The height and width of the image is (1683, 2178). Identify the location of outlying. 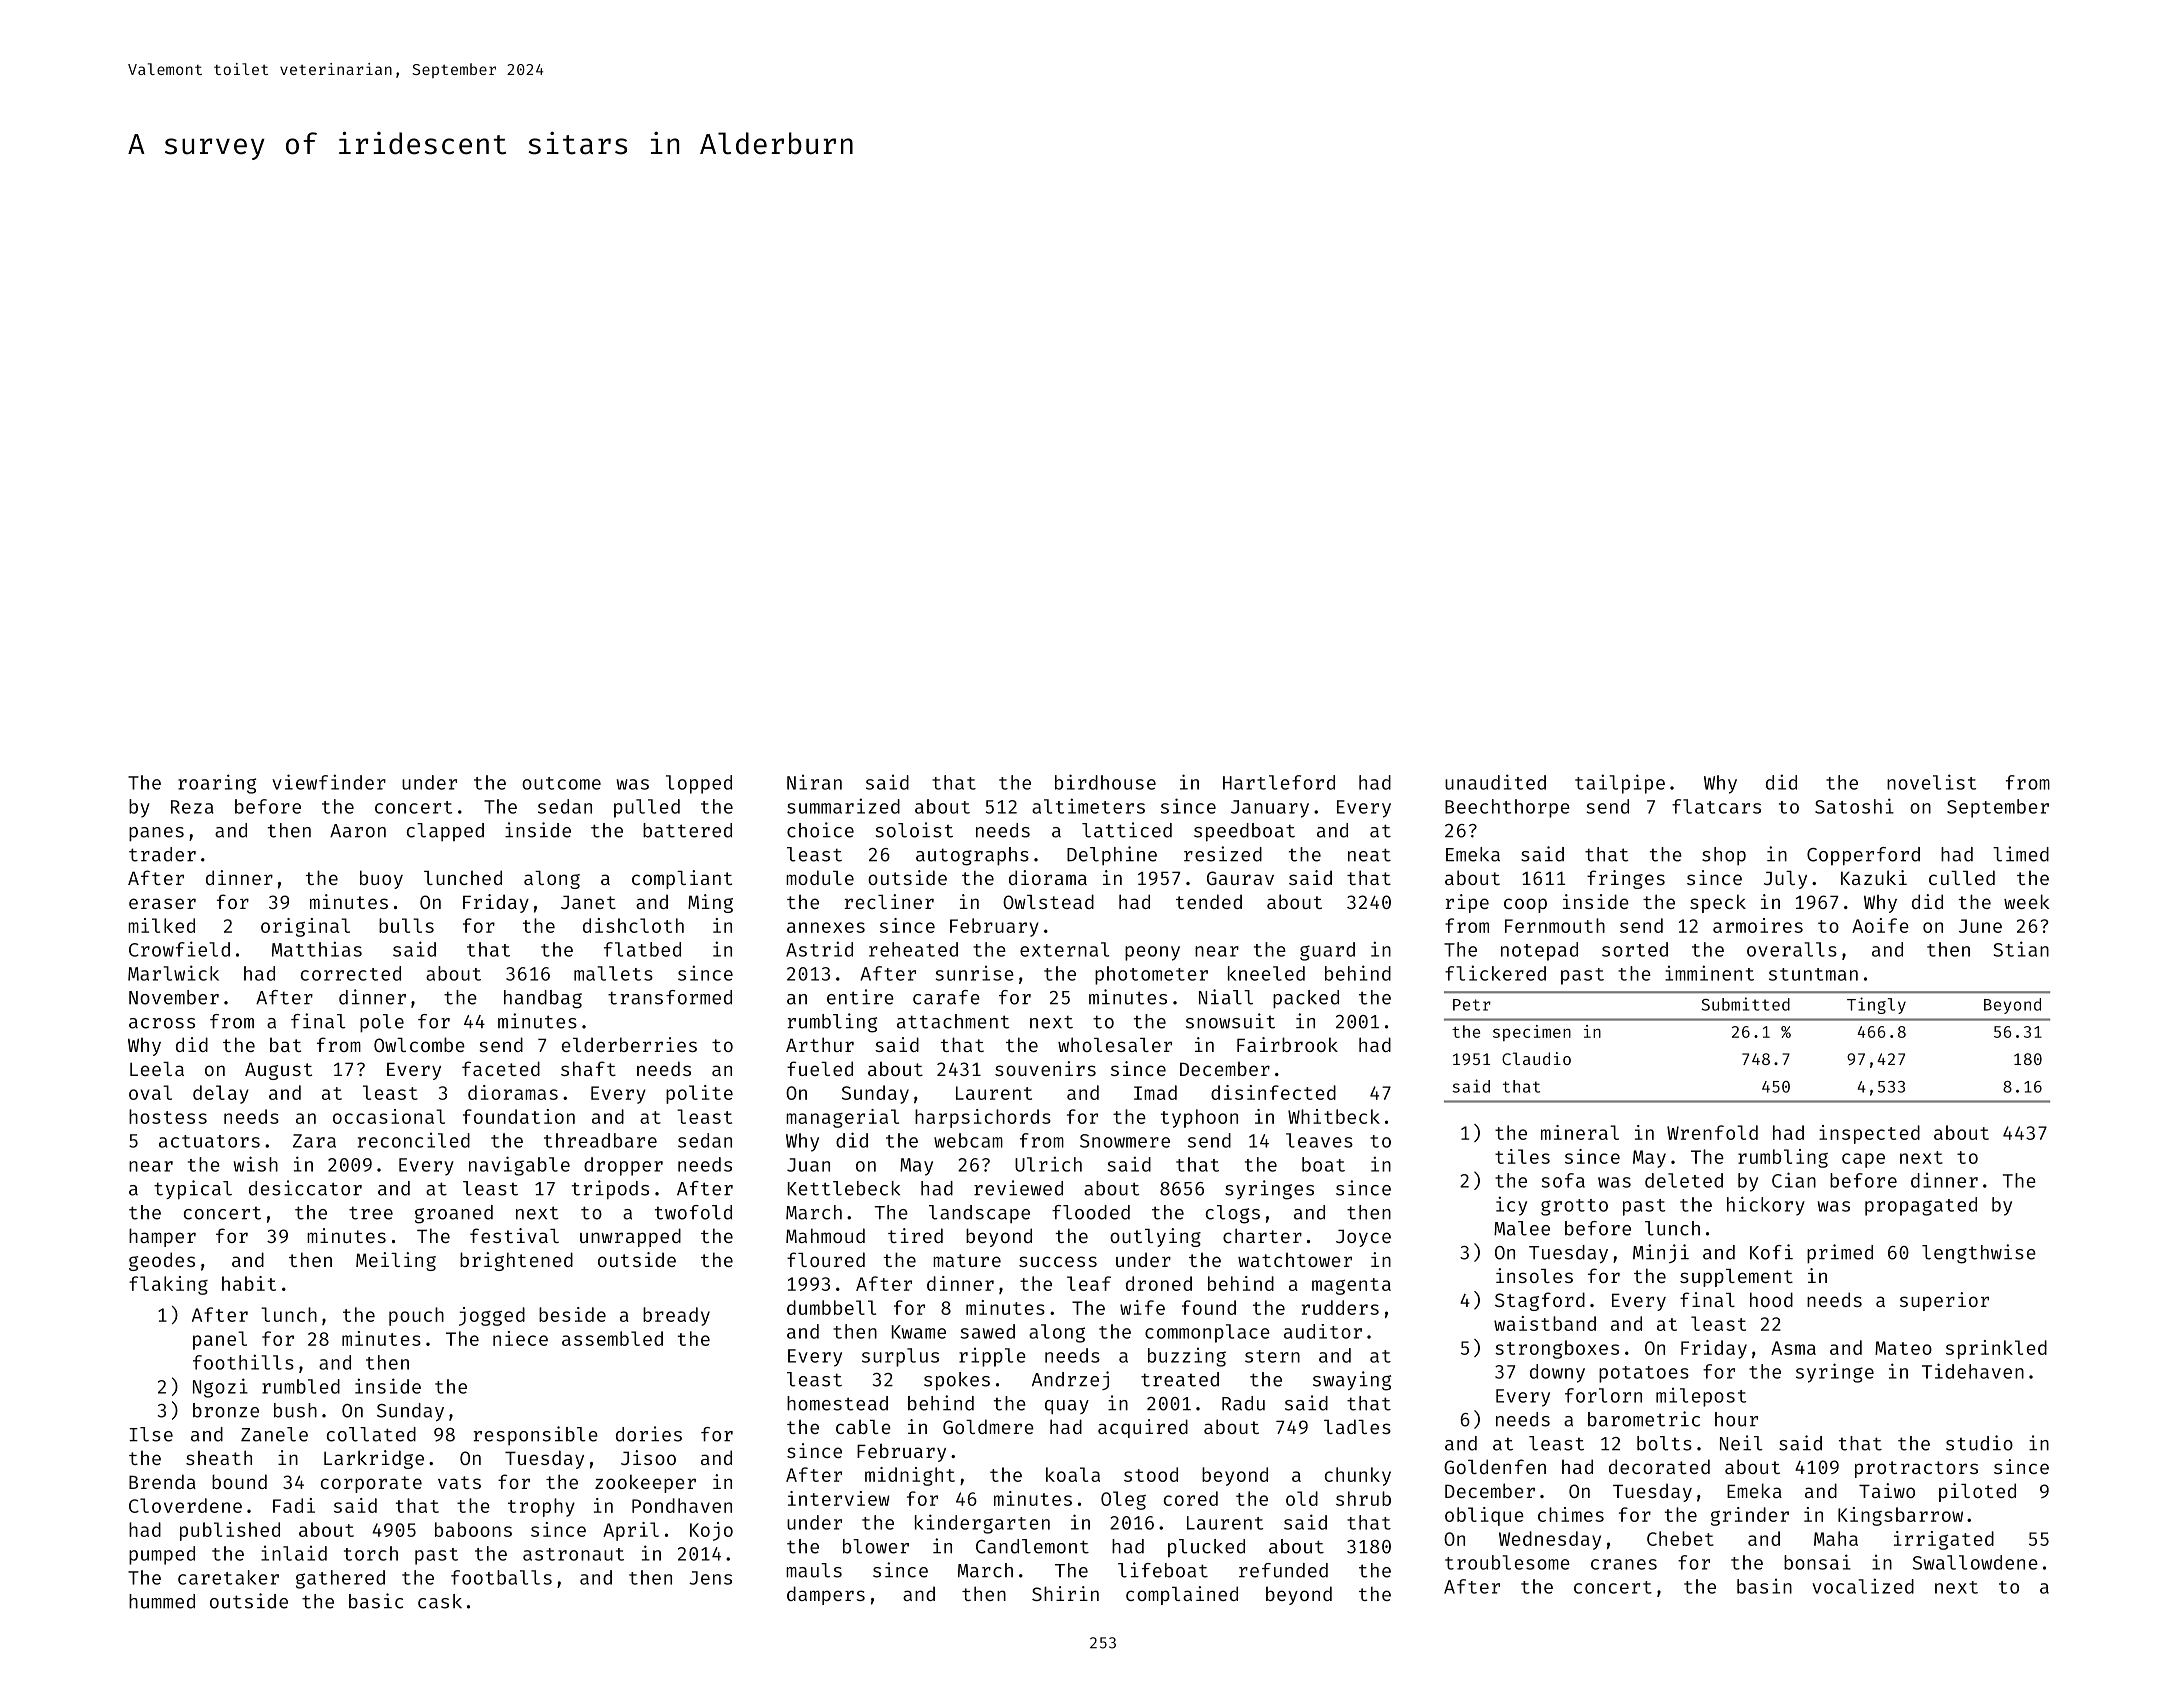
(1155, 1237).
